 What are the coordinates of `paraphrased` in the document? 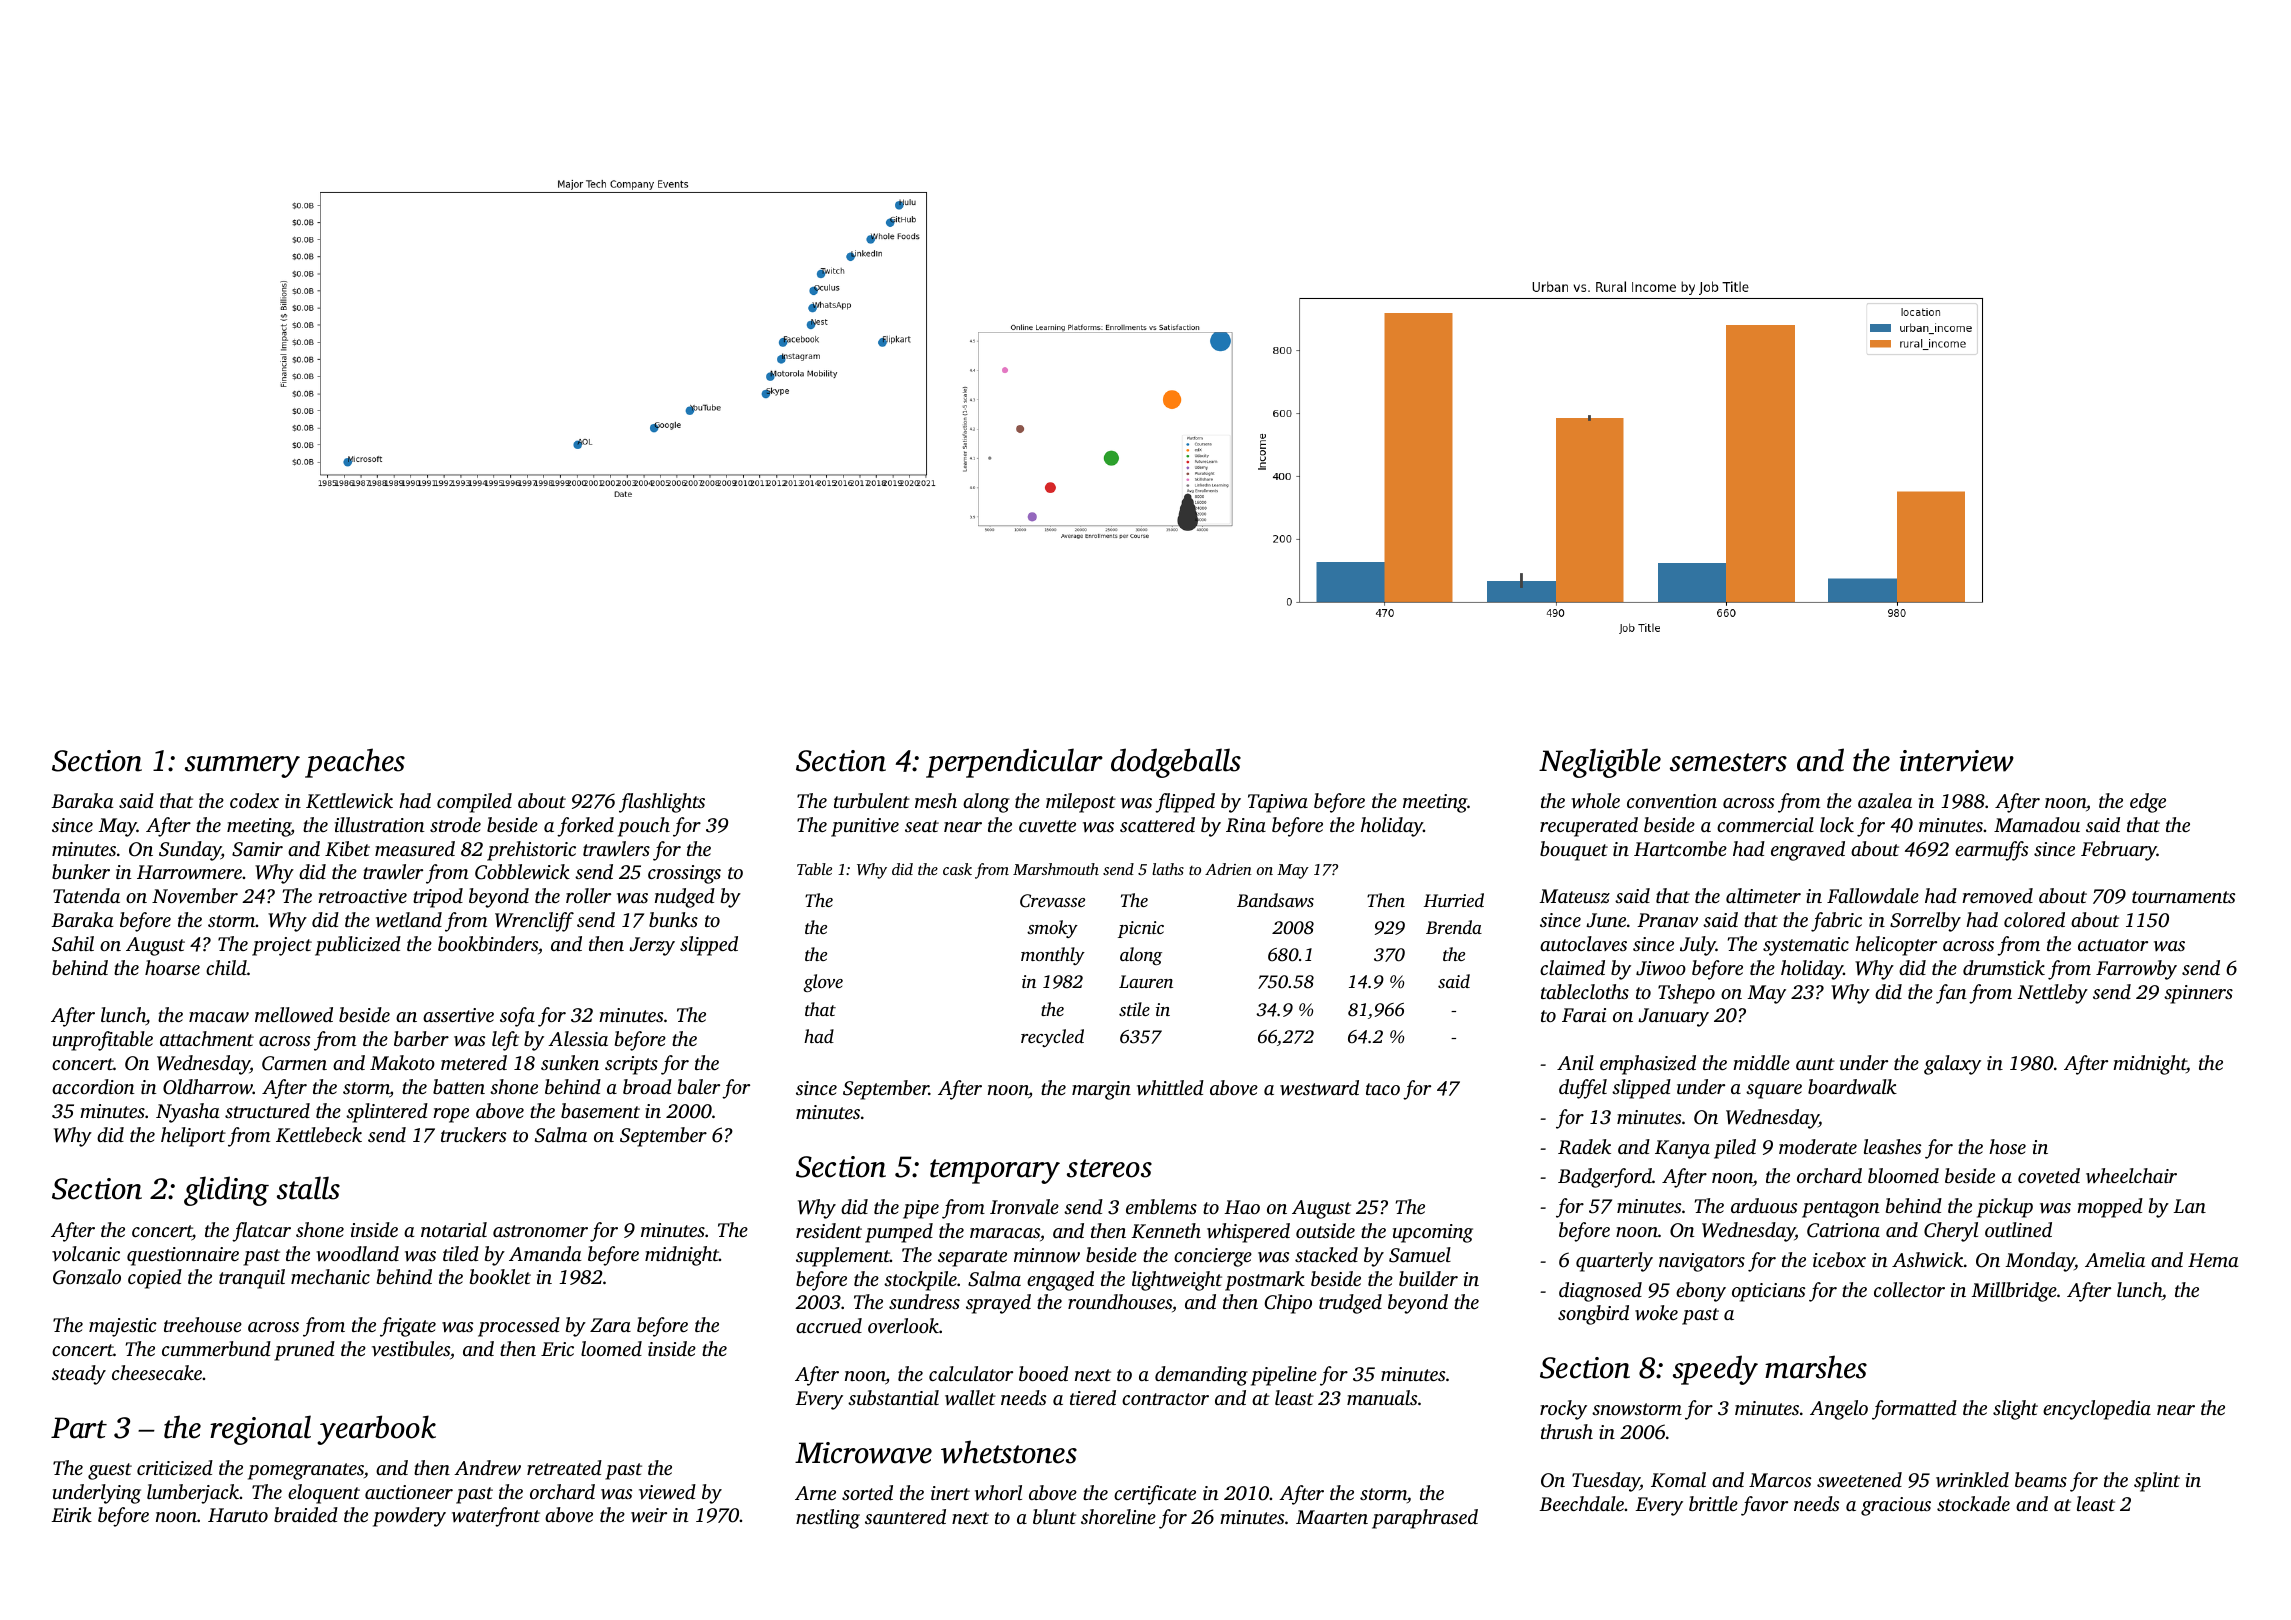 It's located at (1425, 1519).
